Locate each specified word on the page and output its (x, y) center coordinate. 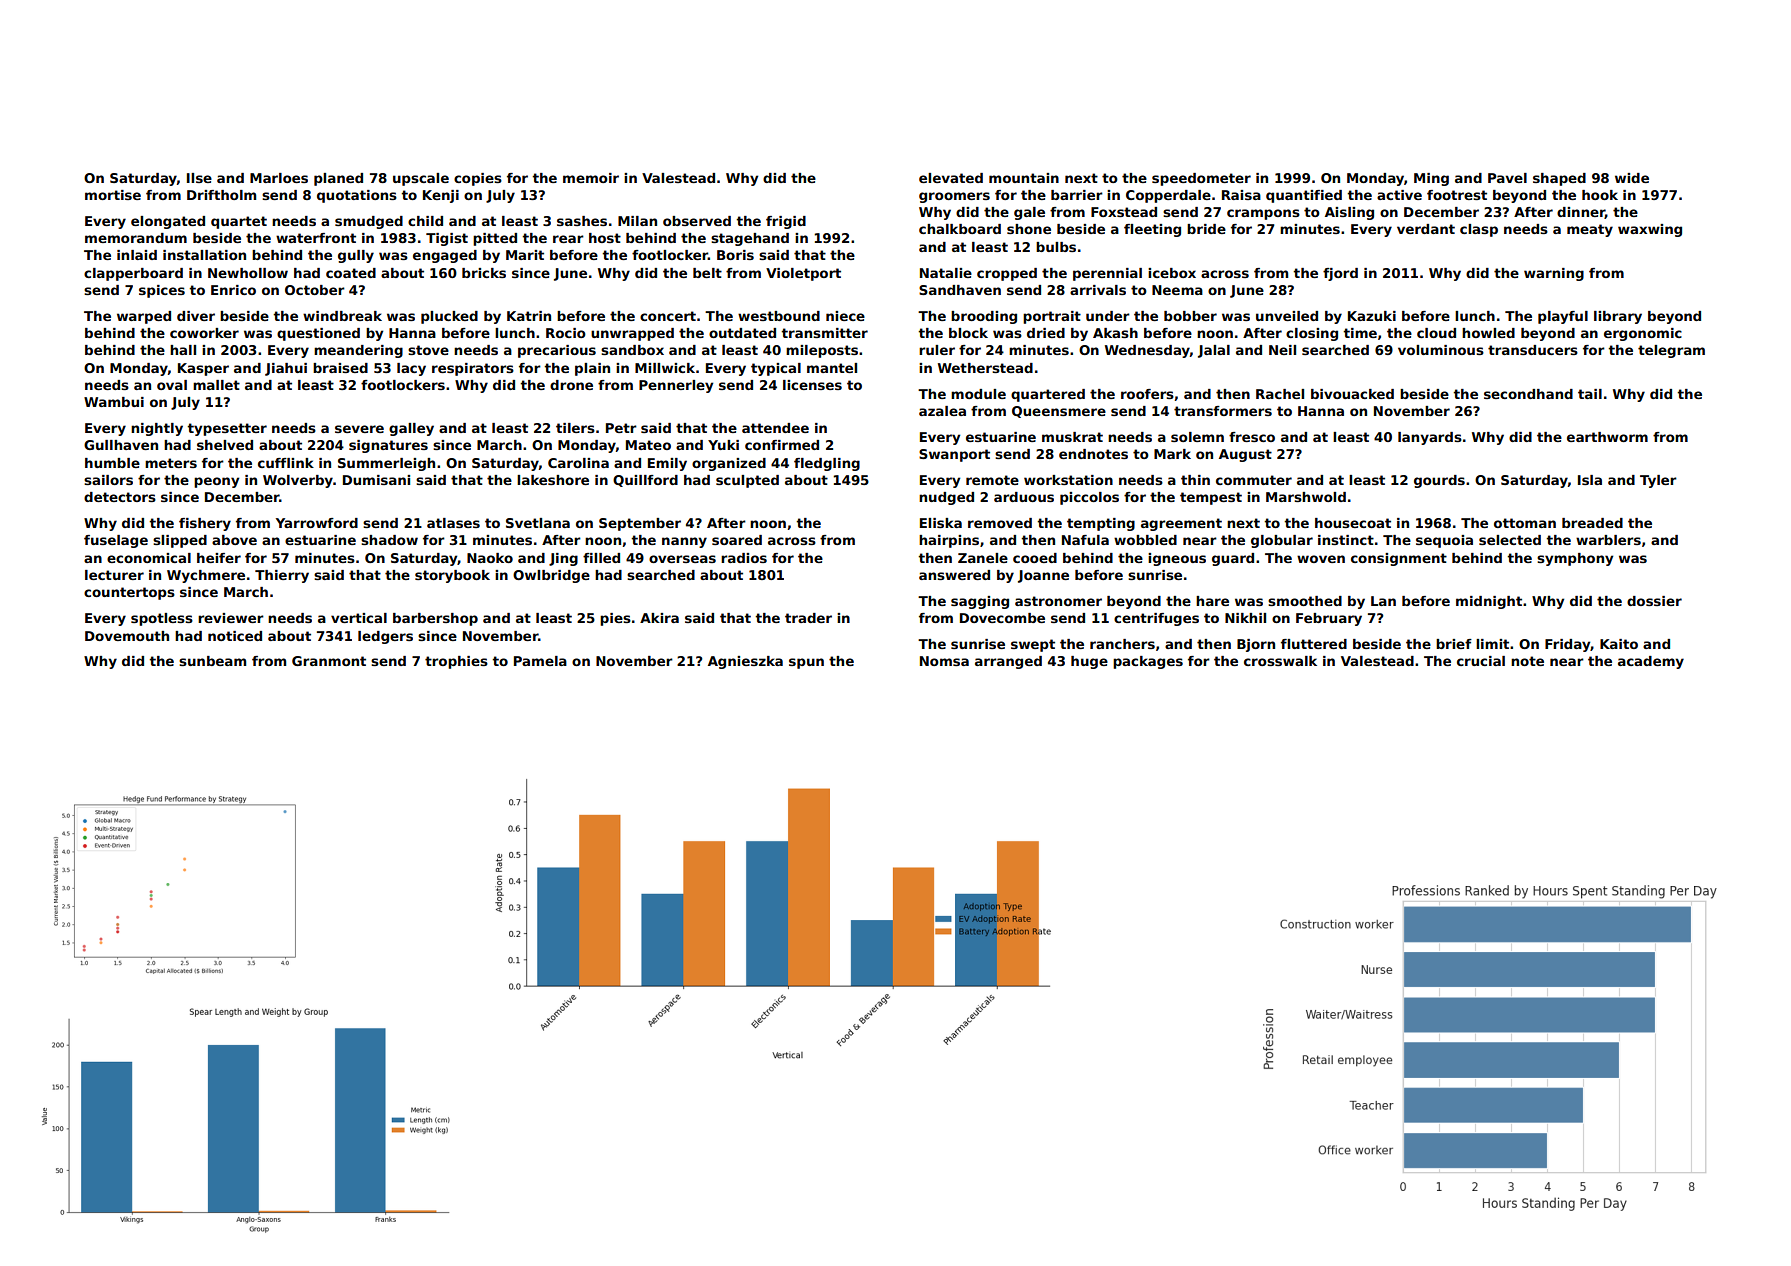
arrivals (1098, 290)
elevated (951, 178)
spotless (162, 619)
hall (183, 350)
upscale (421, 179)
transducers (1533, 350)
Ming (1431, 179)
